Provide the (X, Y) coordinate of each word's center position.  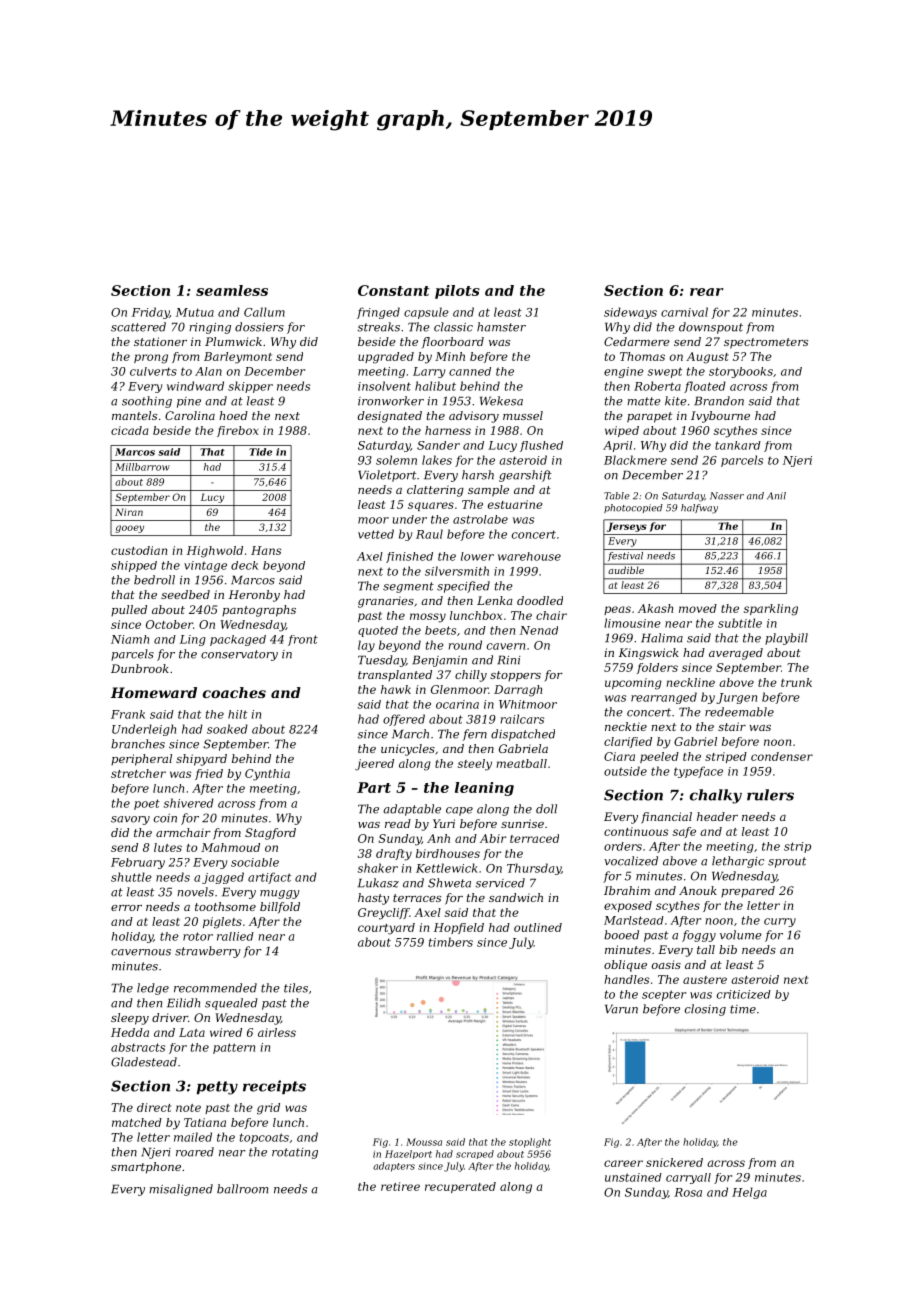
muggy (280, 894)
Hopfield (459, 928)
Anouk (698, 890)
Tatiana (205, 1122)
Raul (429, 534)
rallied (235, 936)
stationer (160, 341)
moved (698, 608)
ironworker (391, 401)
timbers (451, 942)
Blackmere (635, 460)
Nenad (539, 630)
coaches (234, 692)
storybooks (741, 372)
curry (780, 922)
